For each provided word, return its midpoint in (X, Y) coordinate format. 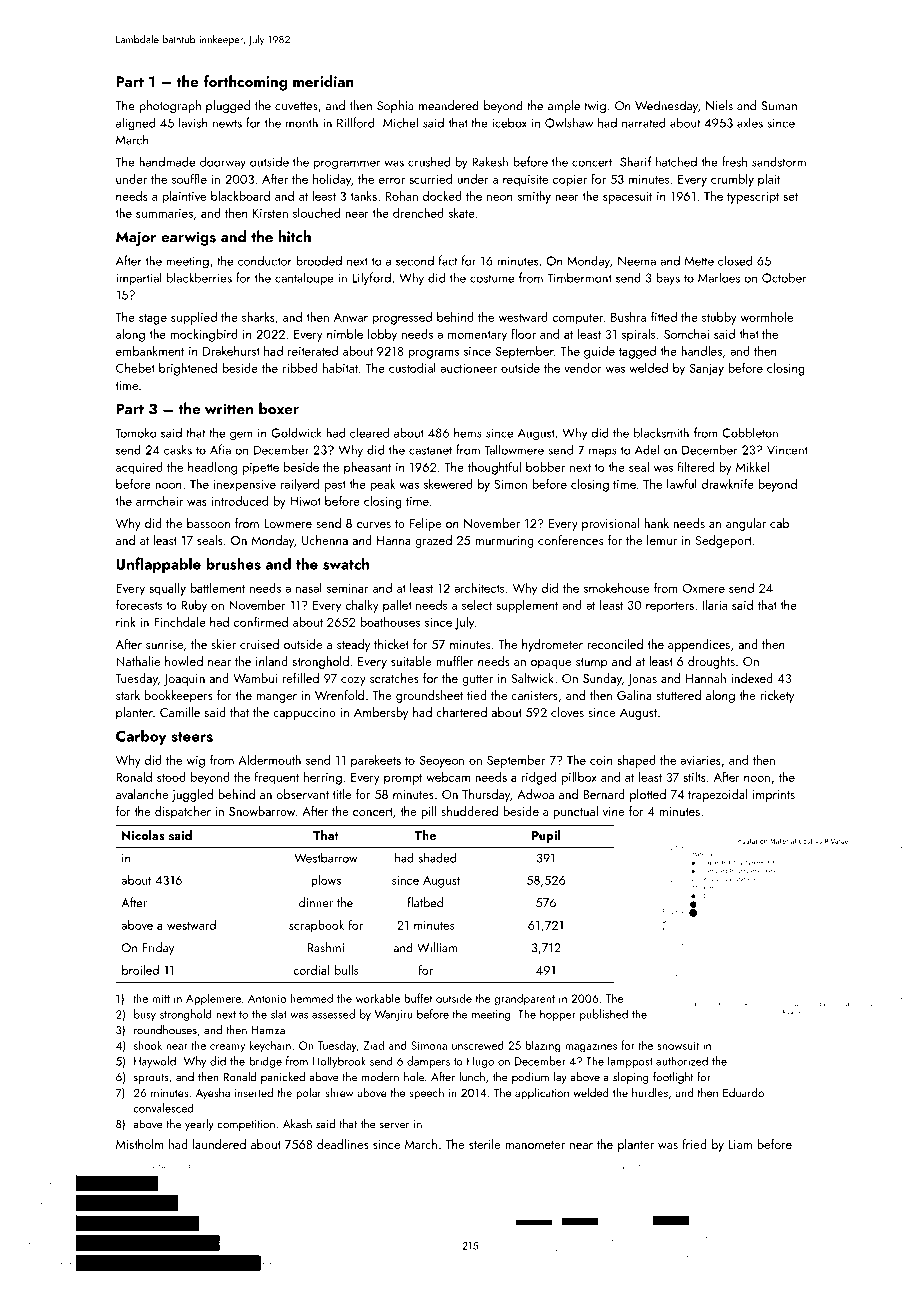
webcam (448, 777)
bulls (346, 970)
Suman (779, 106)
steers (192, 737)
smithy (534, 197)
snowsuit (678, 1045)
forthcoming (245, 83)
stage (153, 319)
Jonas (642, 680)
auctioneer (468, 368)
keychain (270, 1046)
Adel (647, 450)
